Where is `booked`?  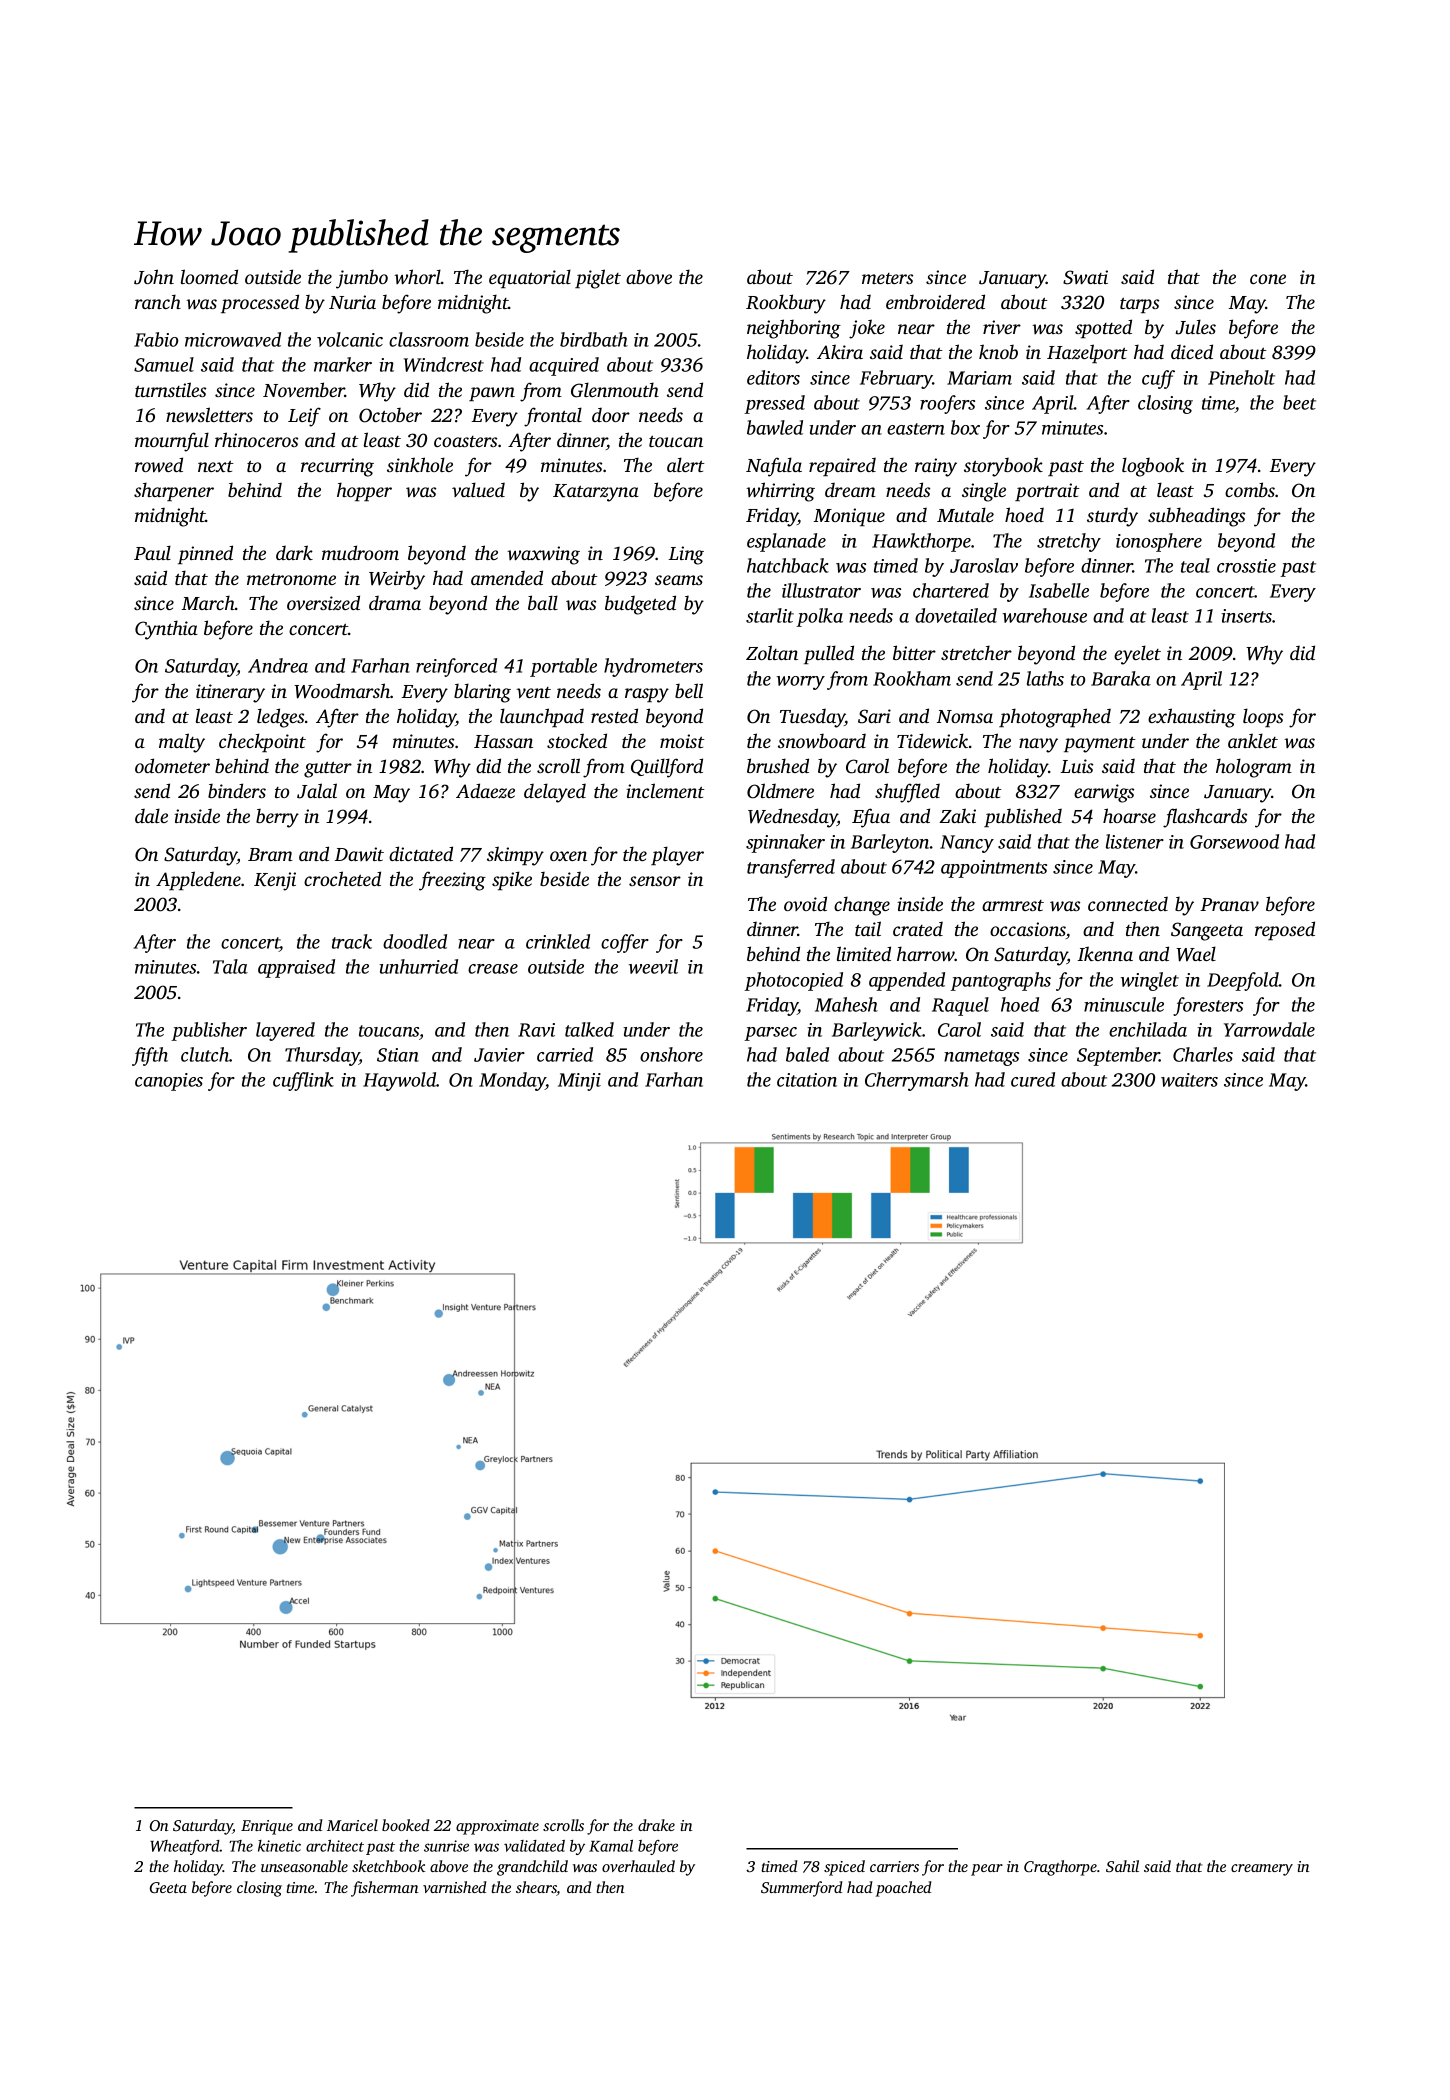
booked is located at coordinates (406, 1825).
